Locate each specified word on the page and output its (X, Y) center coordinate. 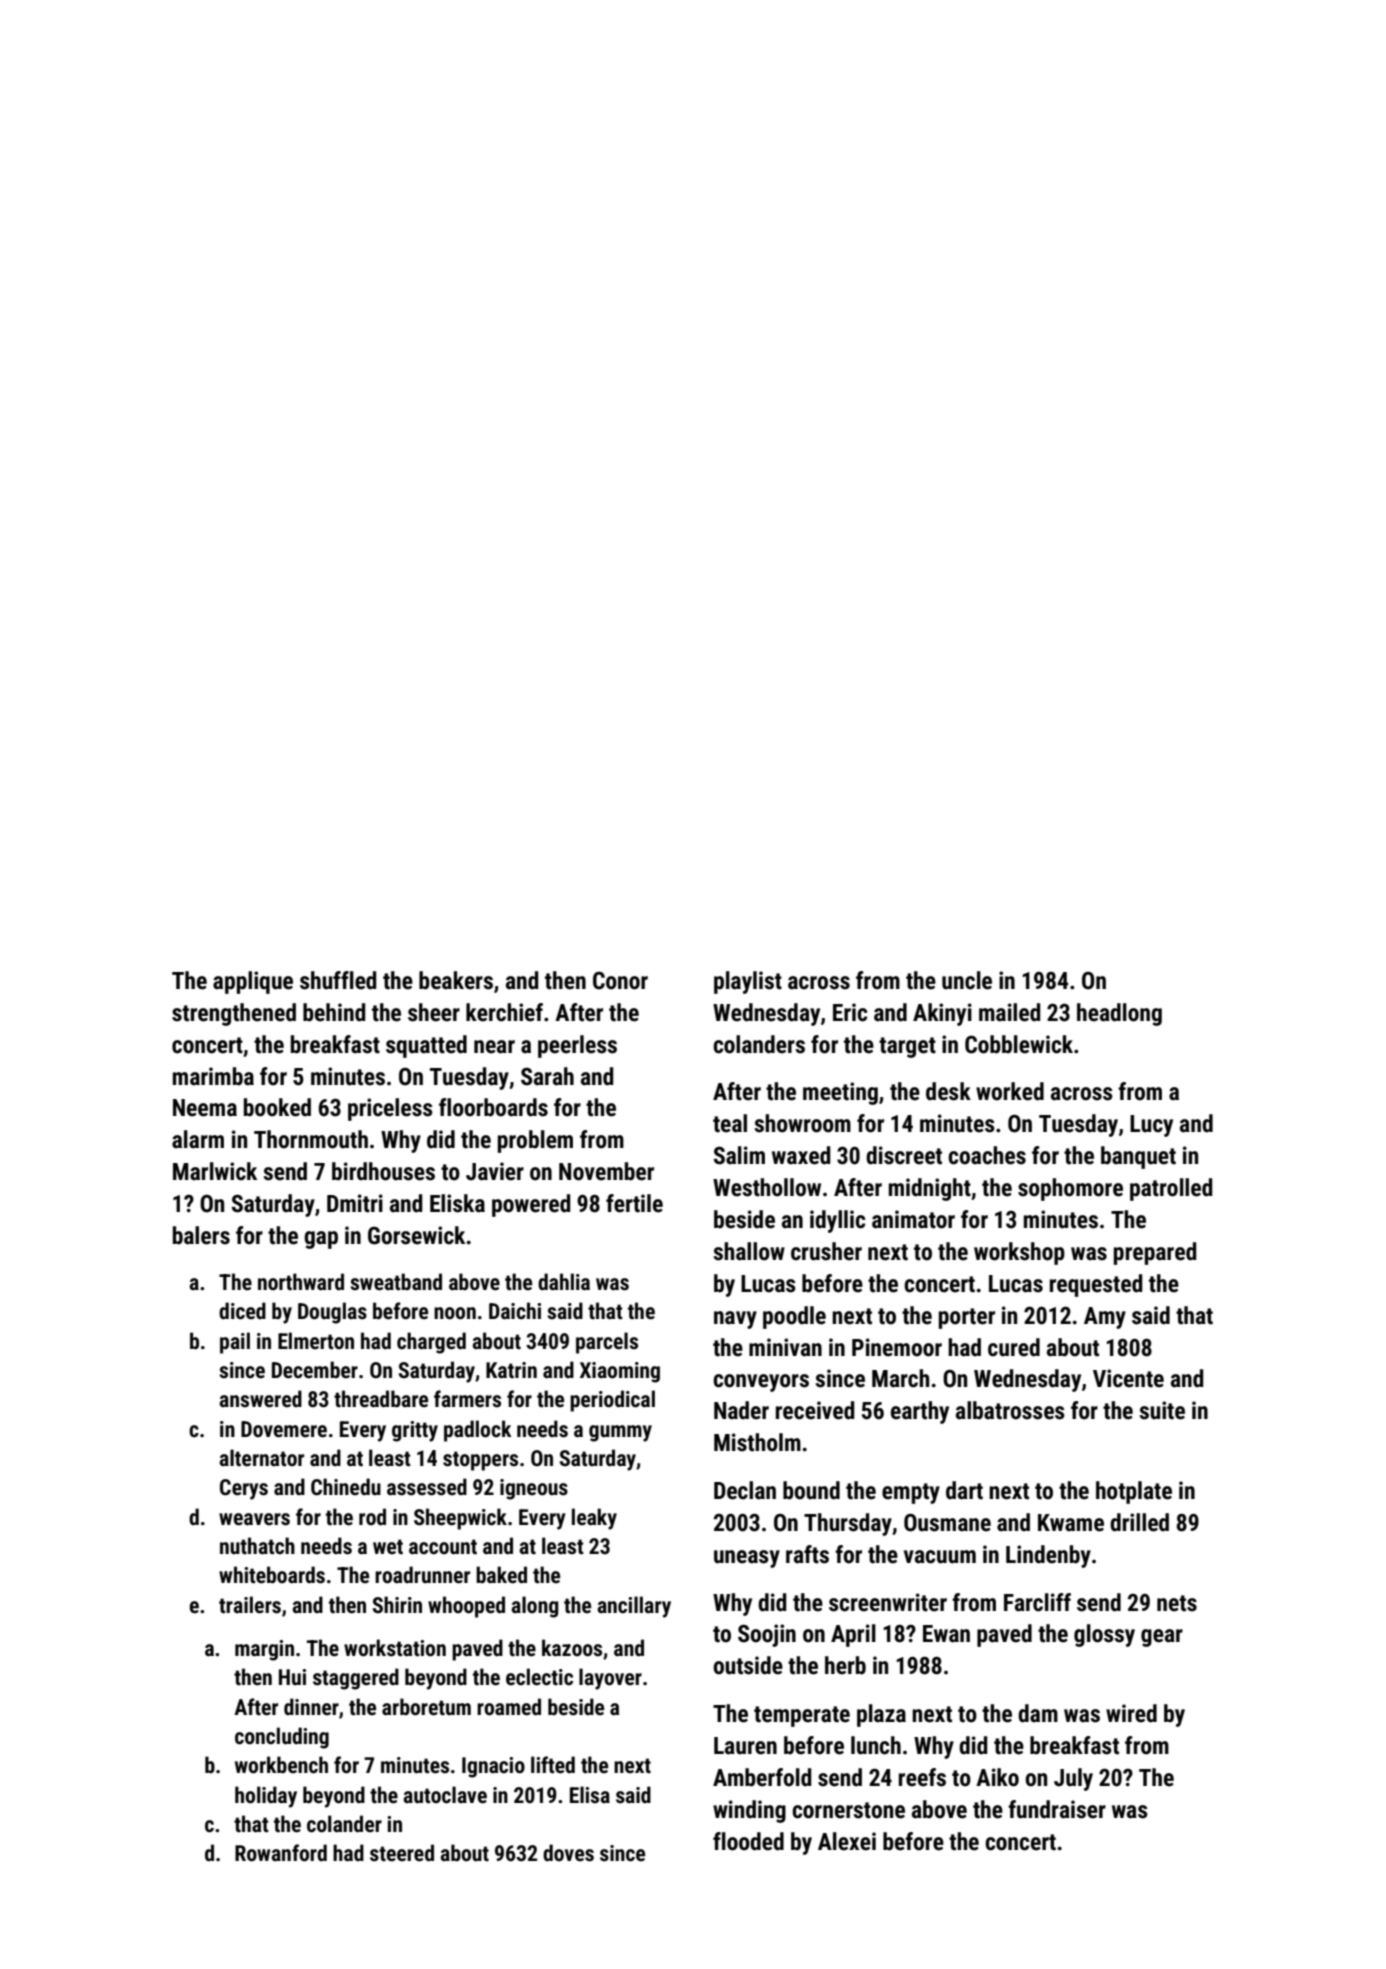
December (315, 1370)
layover (610, 1679)
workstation (395, 1648)
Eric (850, 1012)
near (494, 1047)
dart (964, 1490)
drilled (1139, 1522)
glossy (1104, 1635)
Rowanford (281, 1852)
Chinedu (346, 1487)
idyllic (837, 1221)
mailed (1009, 1012)
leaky (594, 1519)
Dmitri (355, 1203)
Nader (741, 1410)
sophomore (1070, 1189)
